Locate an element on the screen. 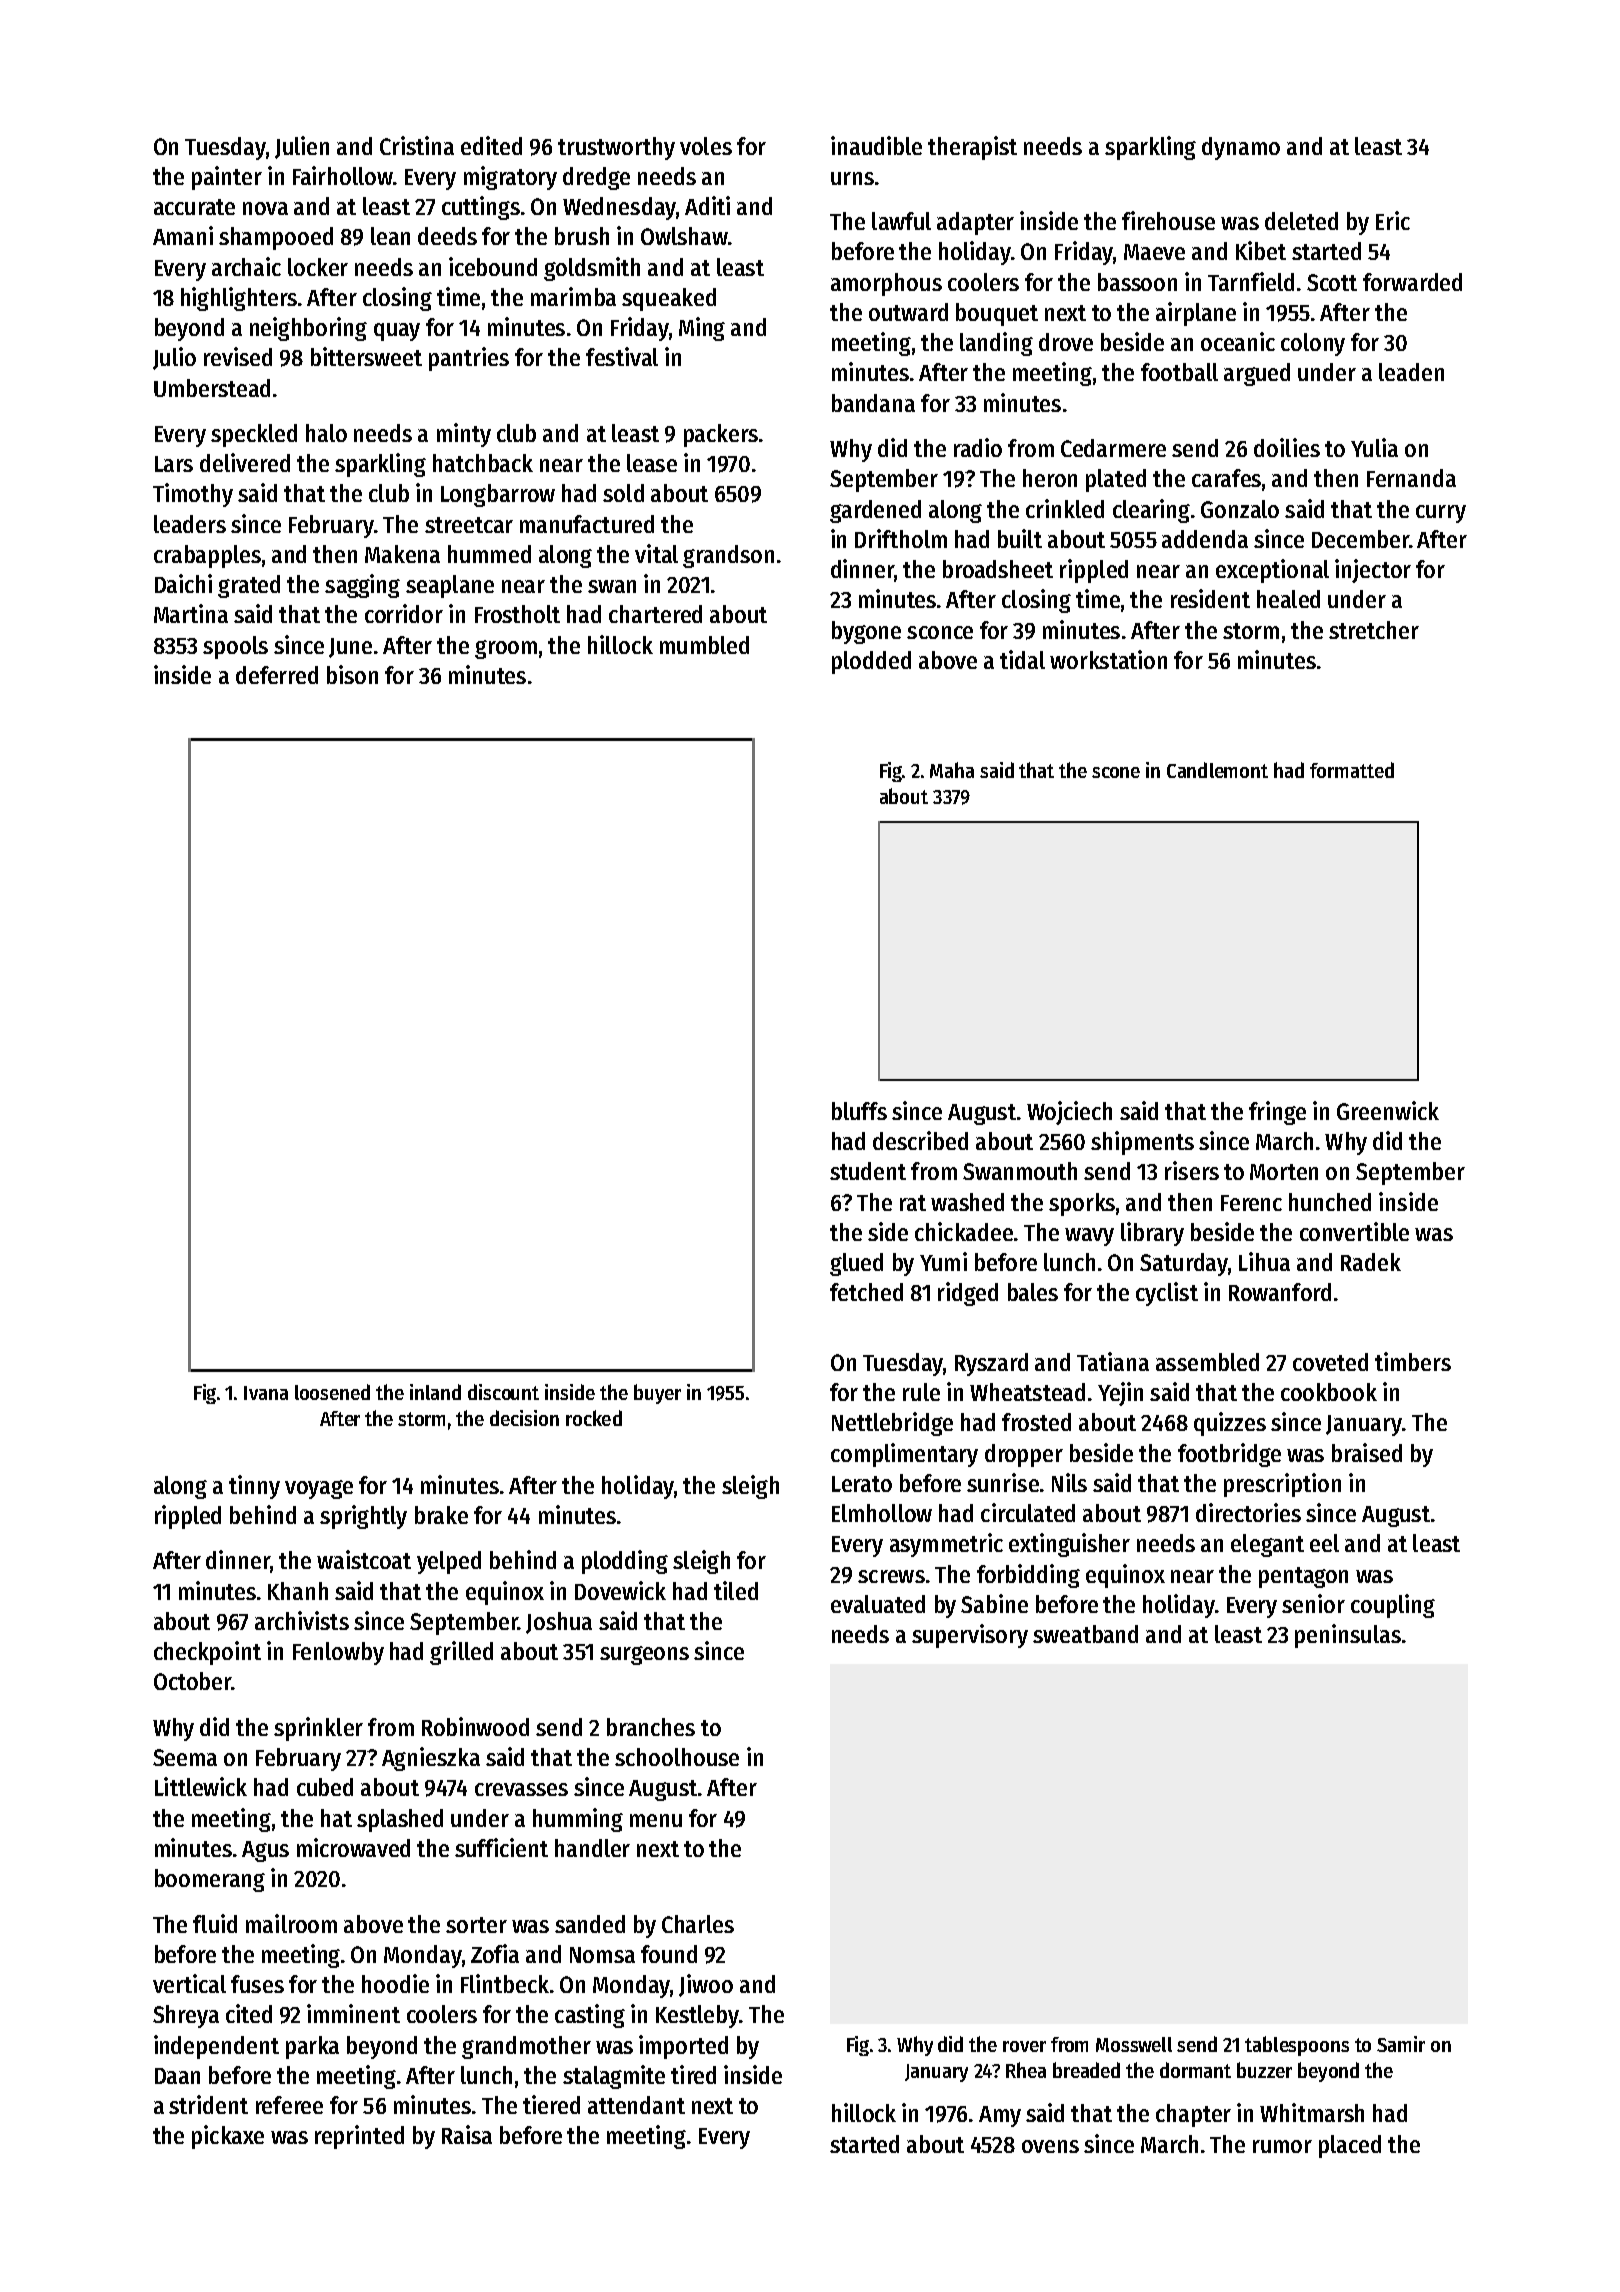 Image resolution: width=1620 pixels, height=2292 pixels. Wednesday is located at coordinates (619, 208).
